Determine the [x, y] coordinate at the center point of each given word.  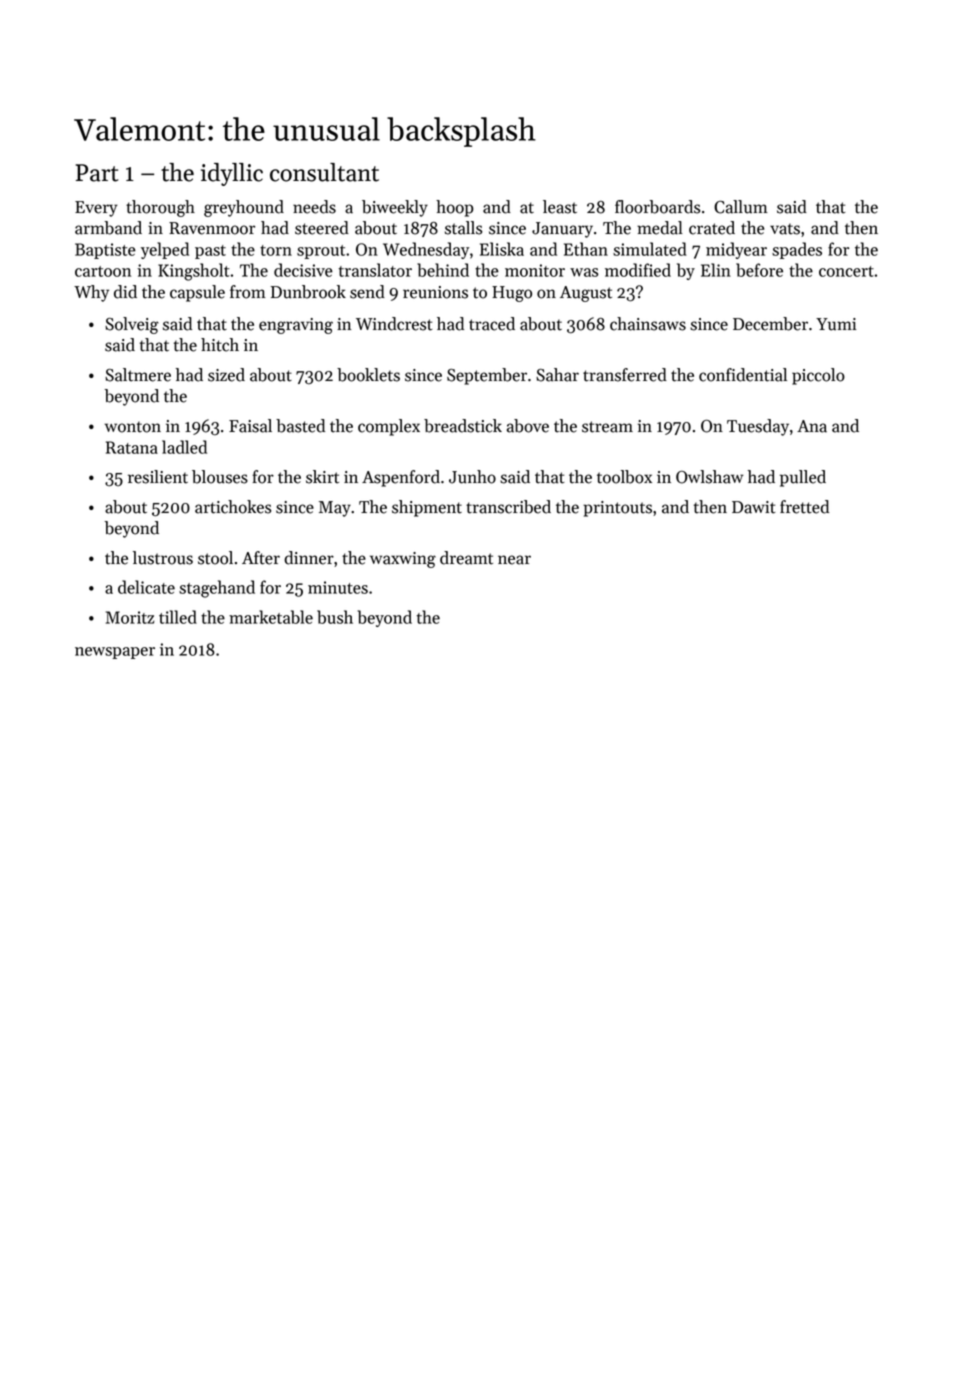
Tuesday [758, 427]
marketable [271, 617]
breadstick [463, 426]
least [560, 207]
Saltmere [138, 375]
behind [443, 270]
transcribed [508, 507]
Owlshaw [709, 477]
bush [335, 617]
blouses [220, 477]
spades [797, 250]
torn [276, 250]
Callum [741, 207]
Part [97, 173]
